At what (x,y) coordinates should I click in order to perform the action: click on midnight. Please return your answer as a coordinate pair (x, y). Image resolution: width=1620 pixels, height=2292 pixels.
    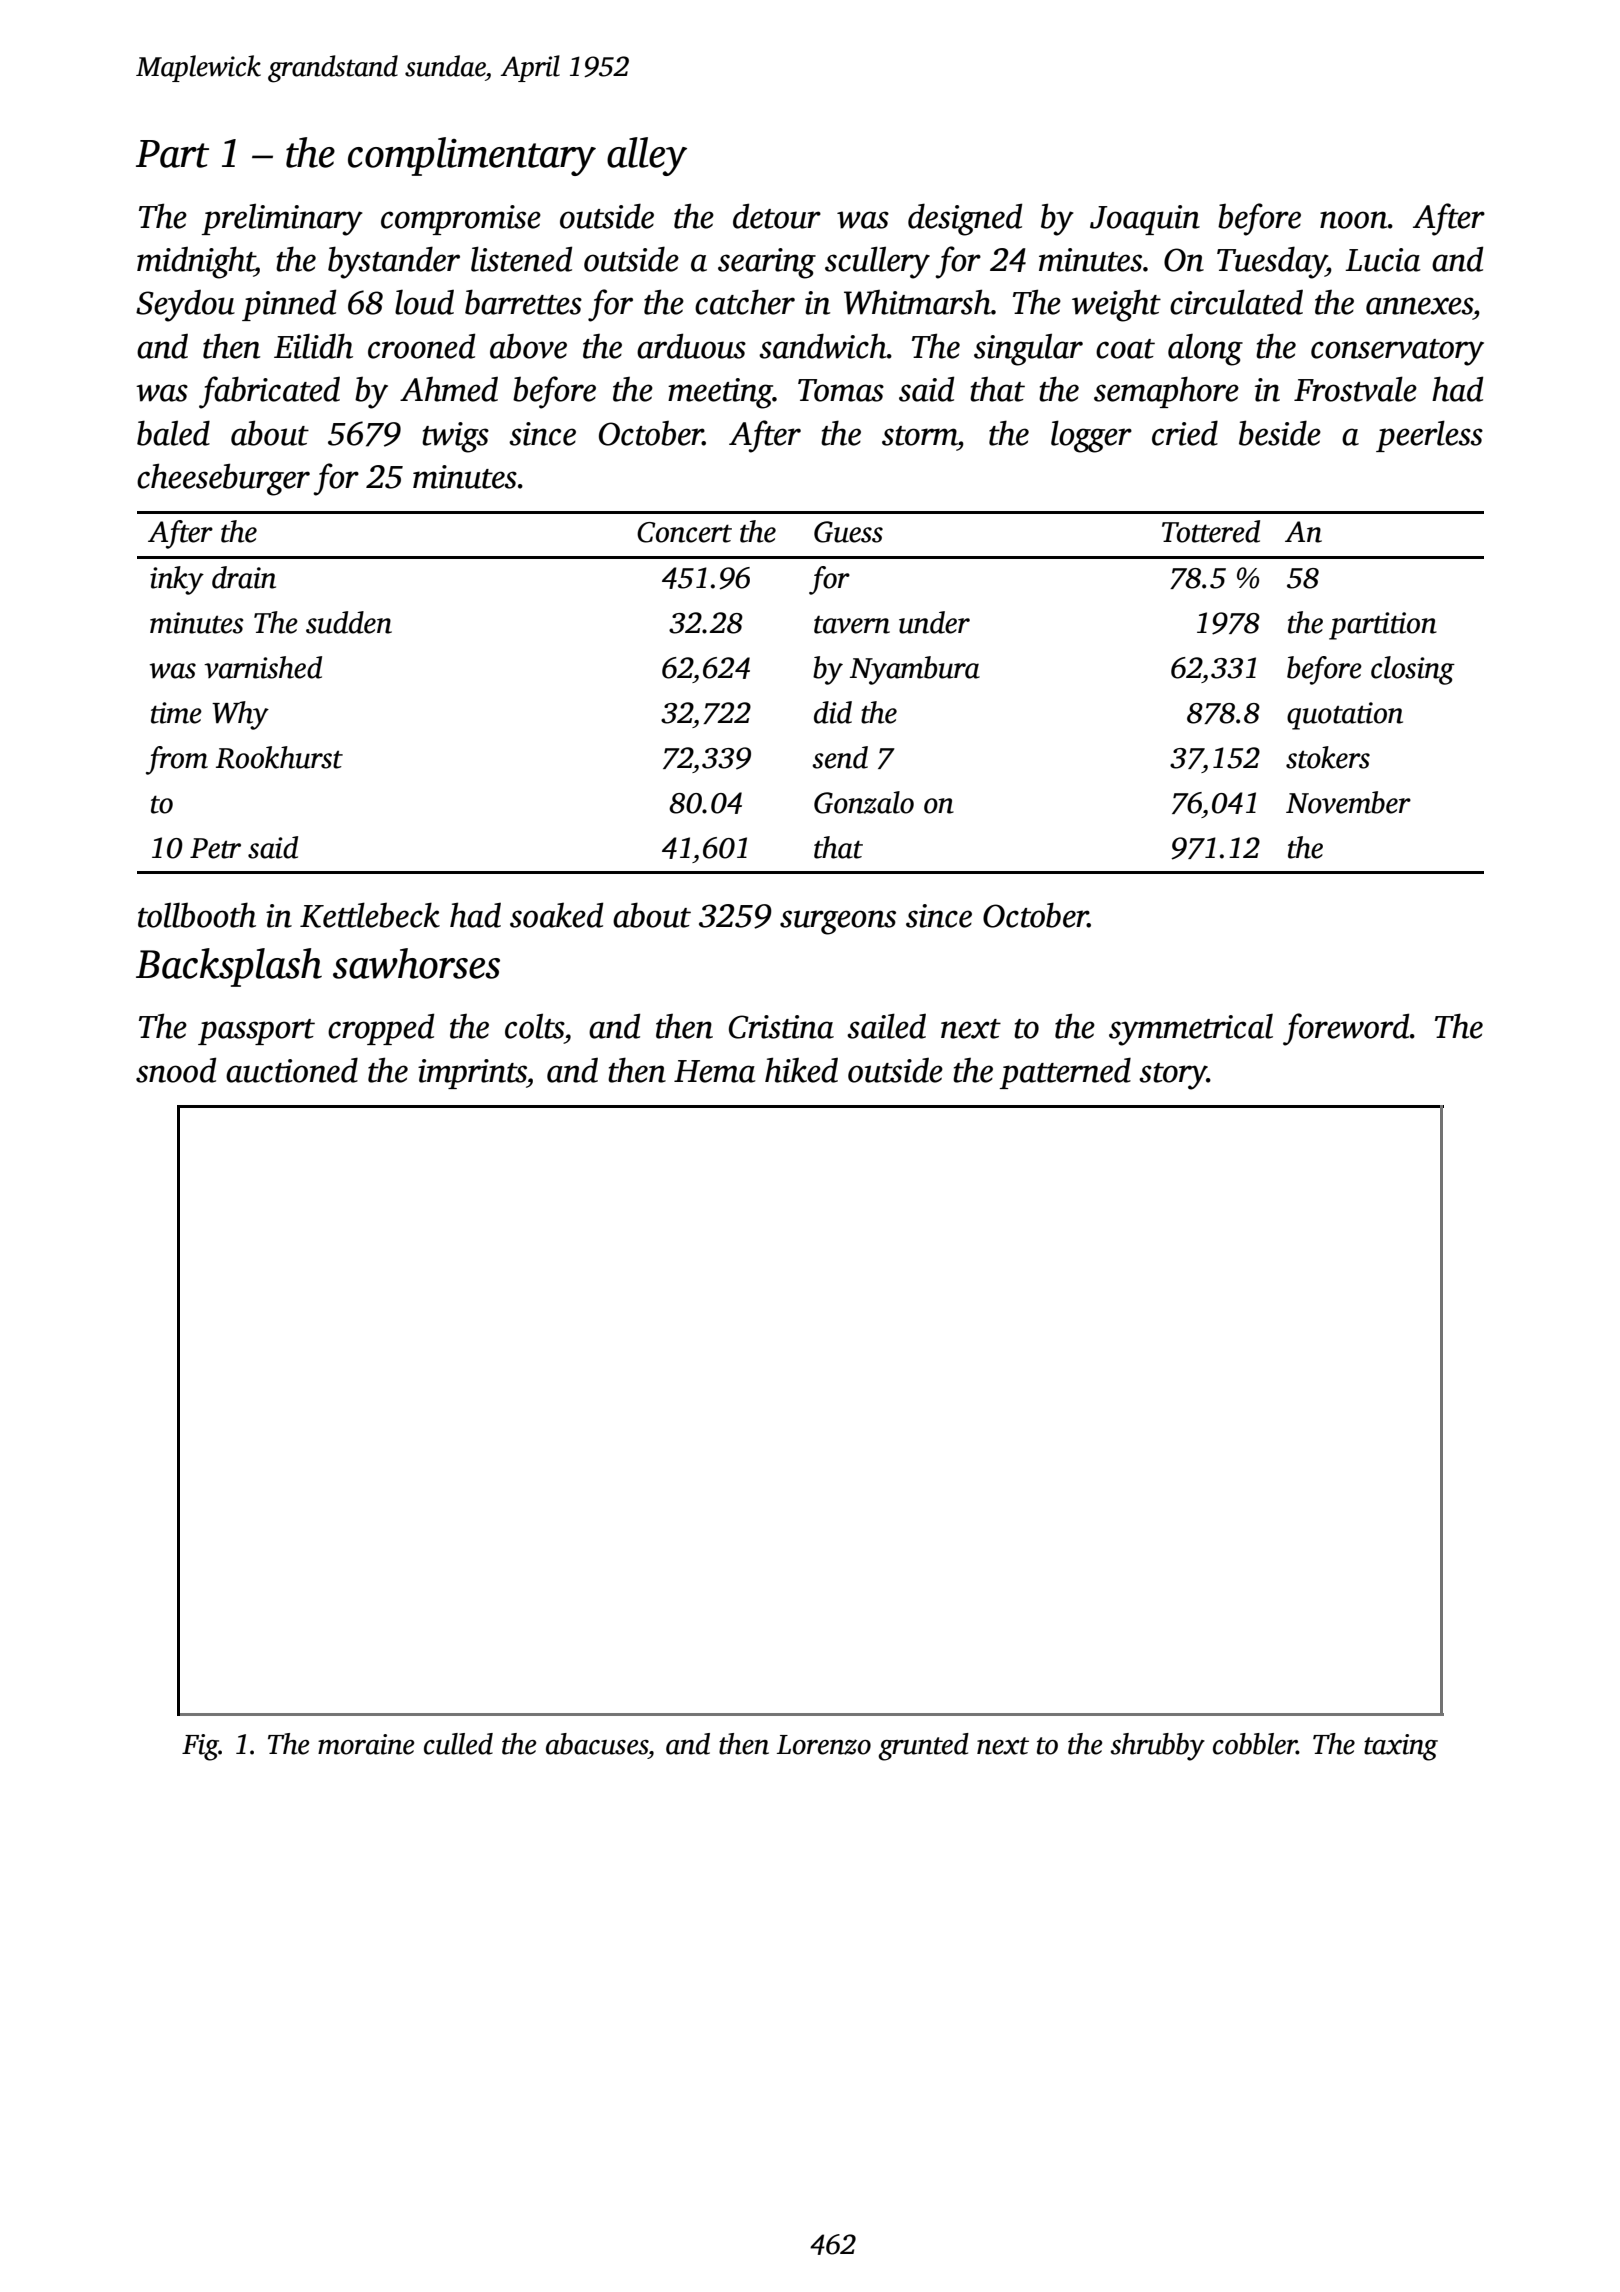
    Looking at the image, I should click on (196, 262).
